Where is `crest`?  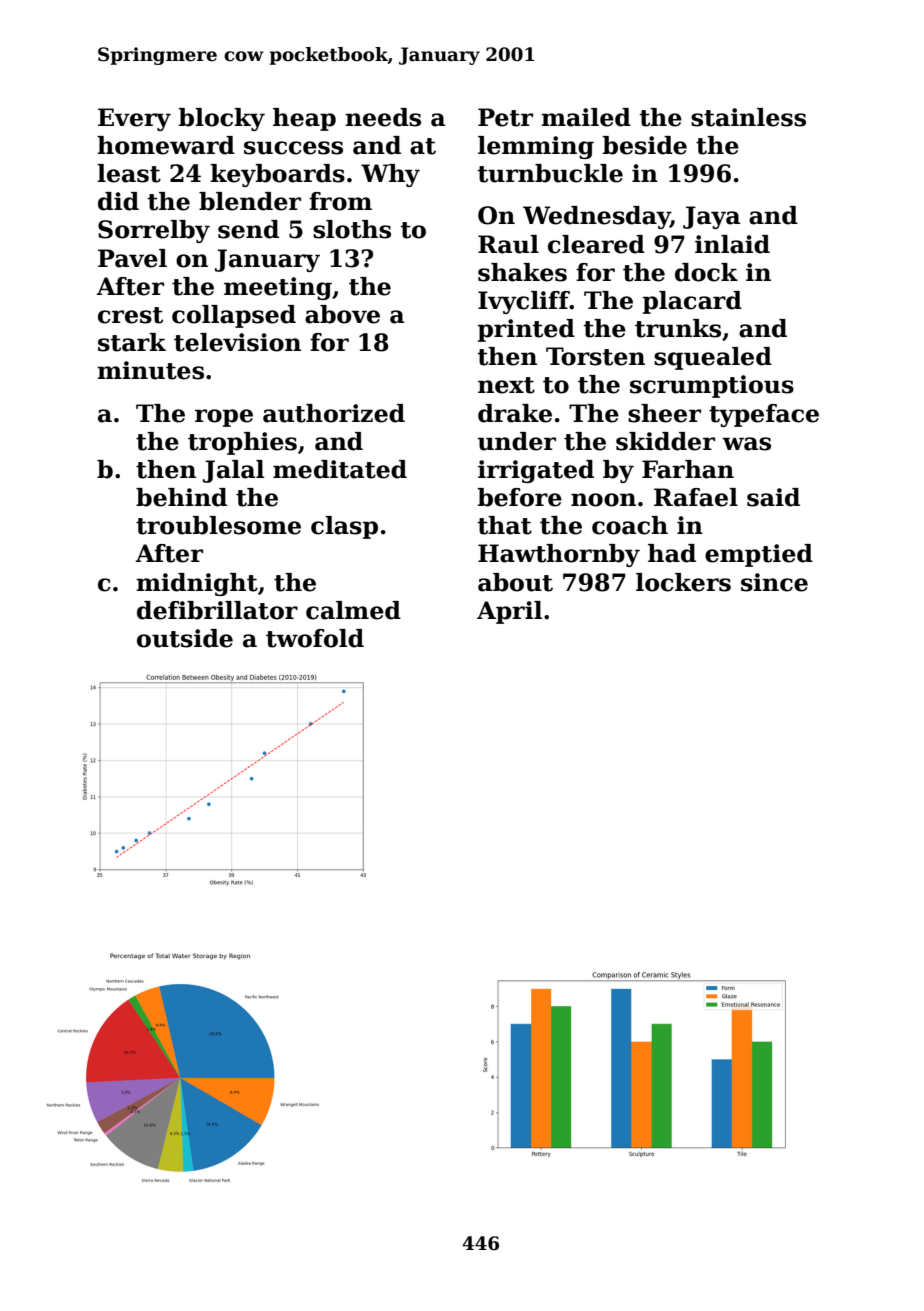 crest is located at coordinates (130, 315).
